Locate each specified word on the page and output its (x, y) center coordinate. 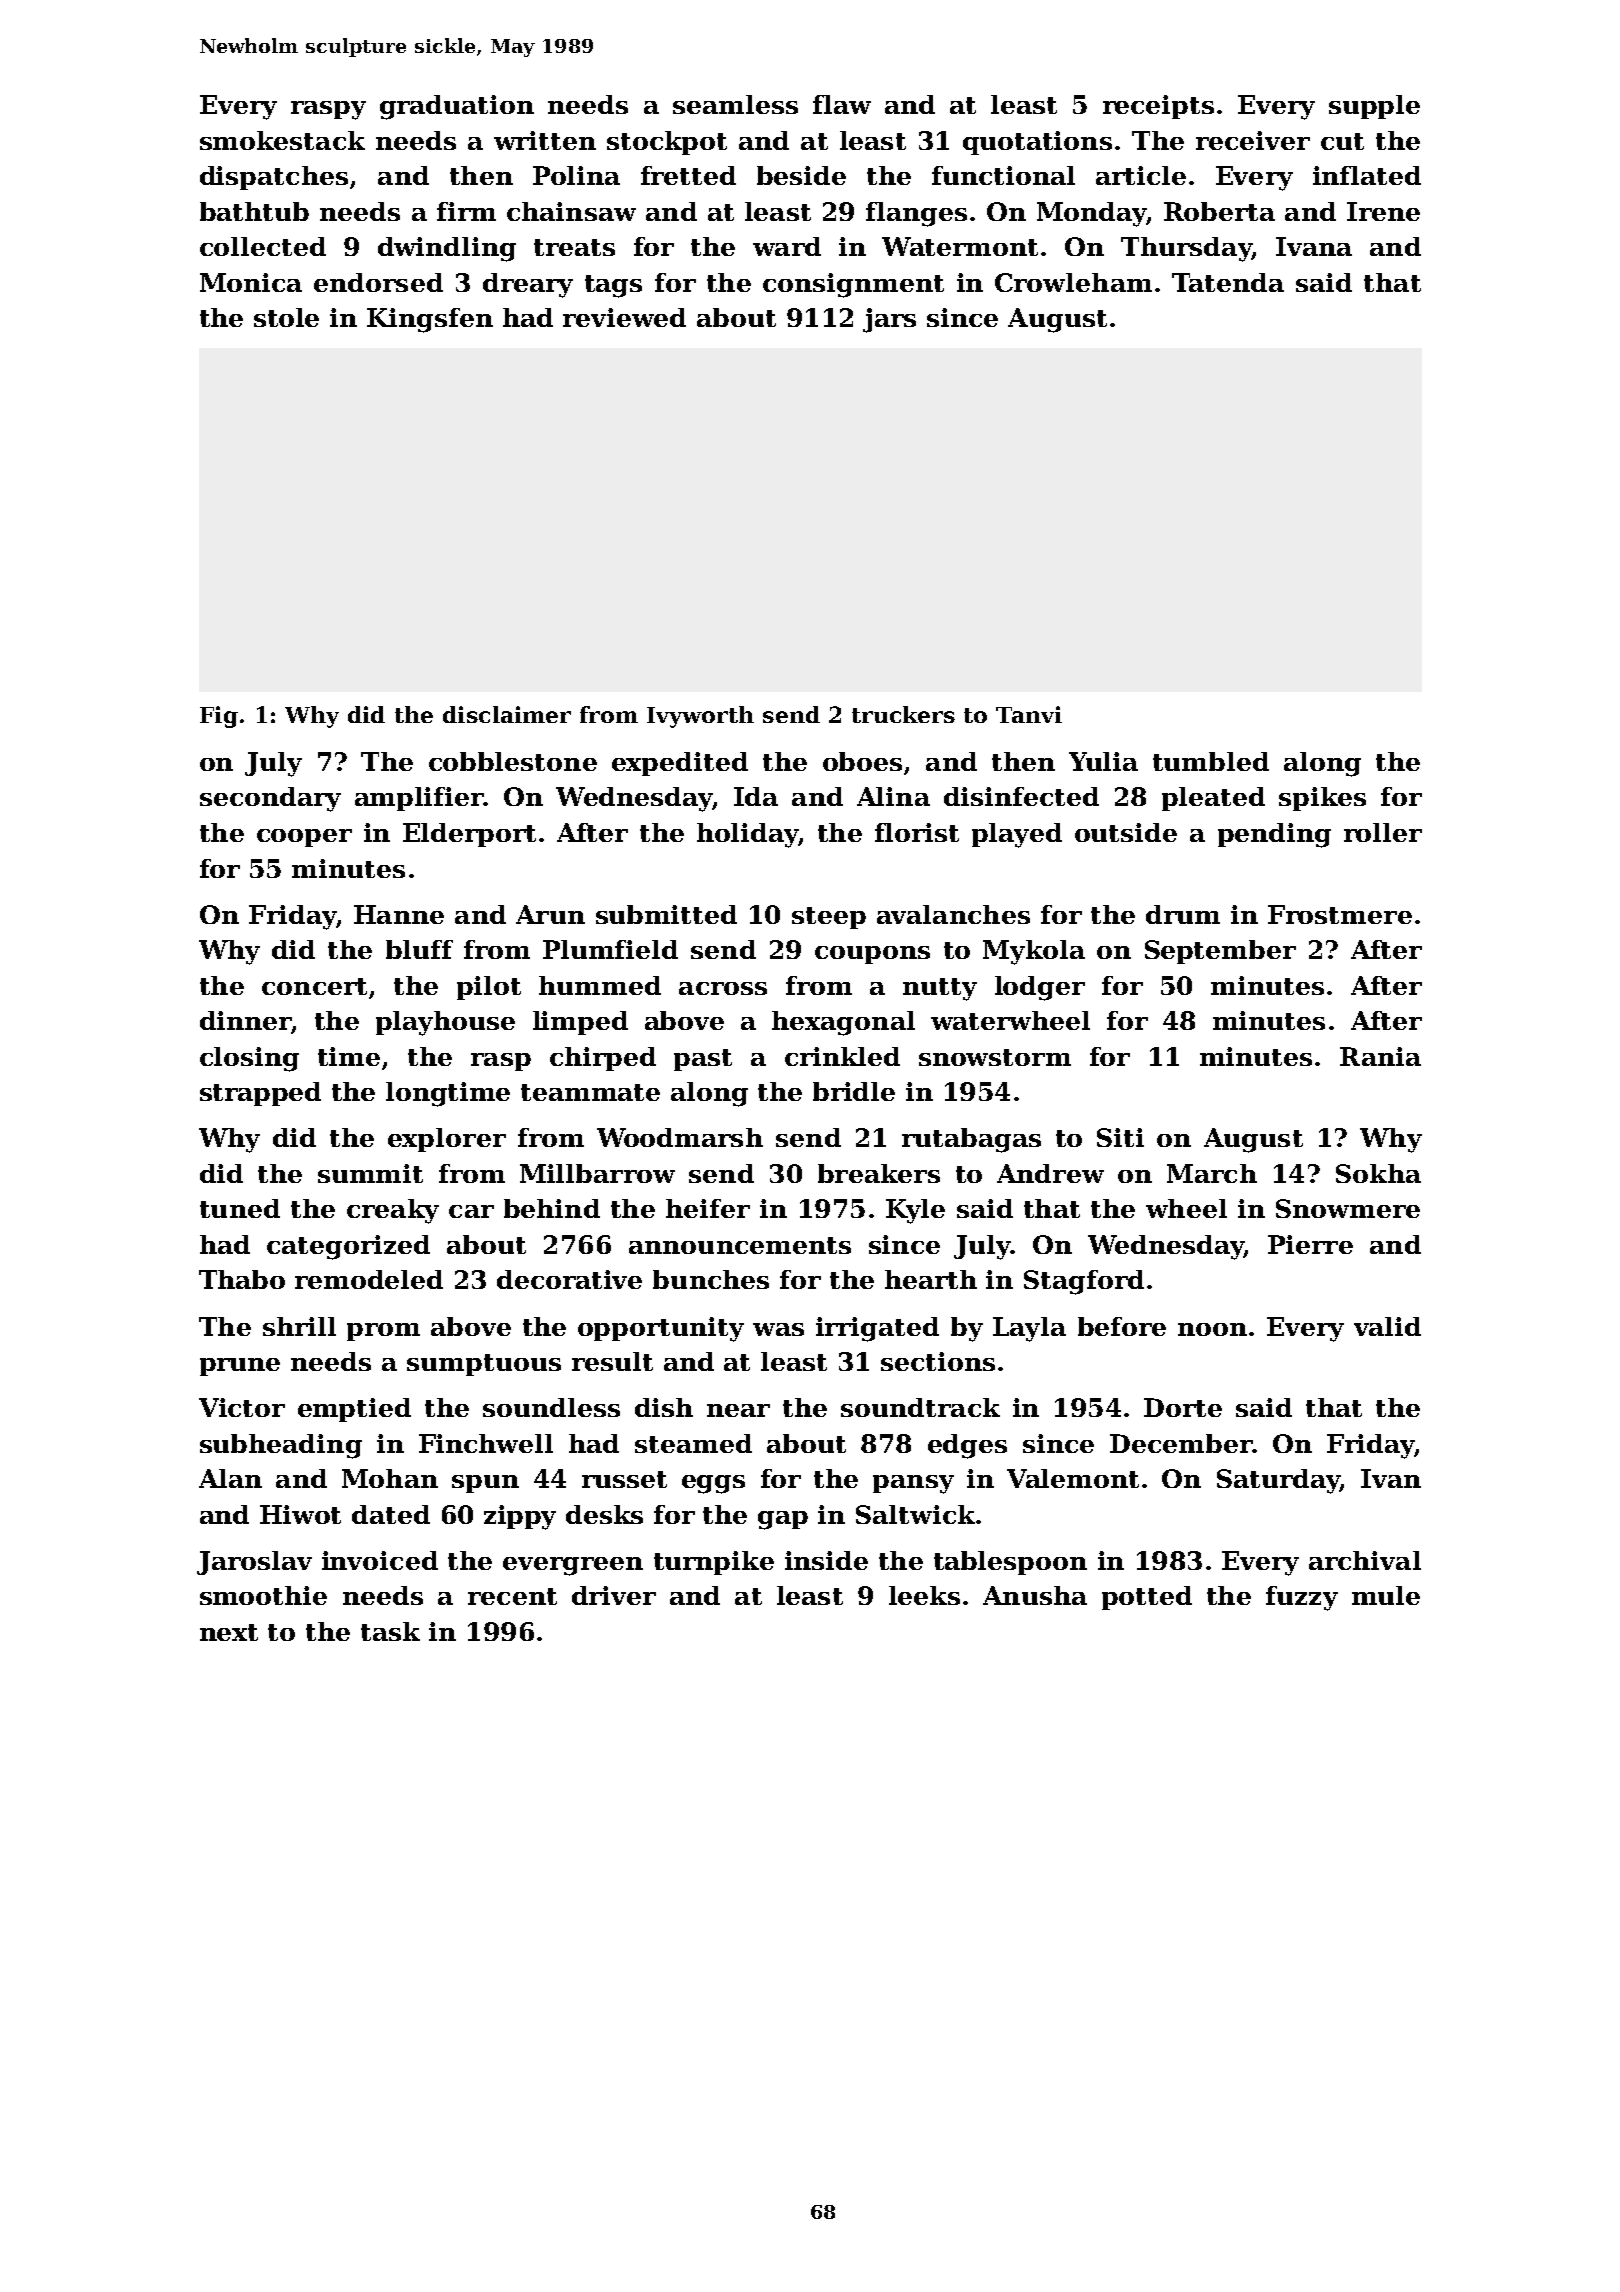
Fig (219, 717)
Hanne (399, 914)
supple (1374, 107)
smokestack (282, 140)
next (229, 1632)
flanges (916, 214)
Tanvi (1029, 714)
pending (1274, 835)
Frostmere (1340, 914)
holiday (747, 835)
